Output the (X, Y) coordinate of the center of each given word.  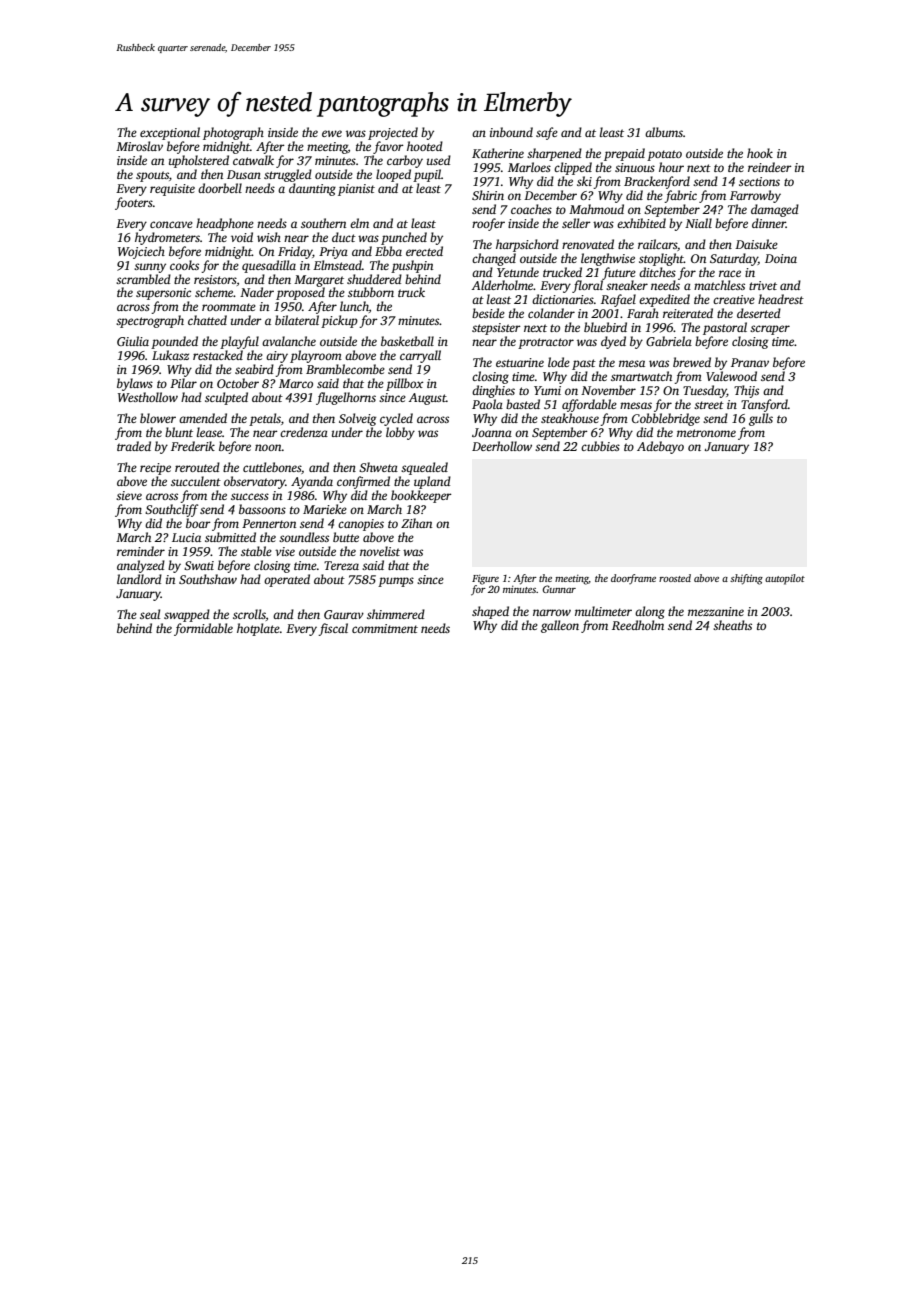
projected (393, 133)
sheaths (732, 625)
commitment (385, 628)
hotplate (258, 629)
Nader (257, 292)
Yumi (547, 390)
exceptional (170, 133)
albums (664, 132)
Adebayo (660, 447)
